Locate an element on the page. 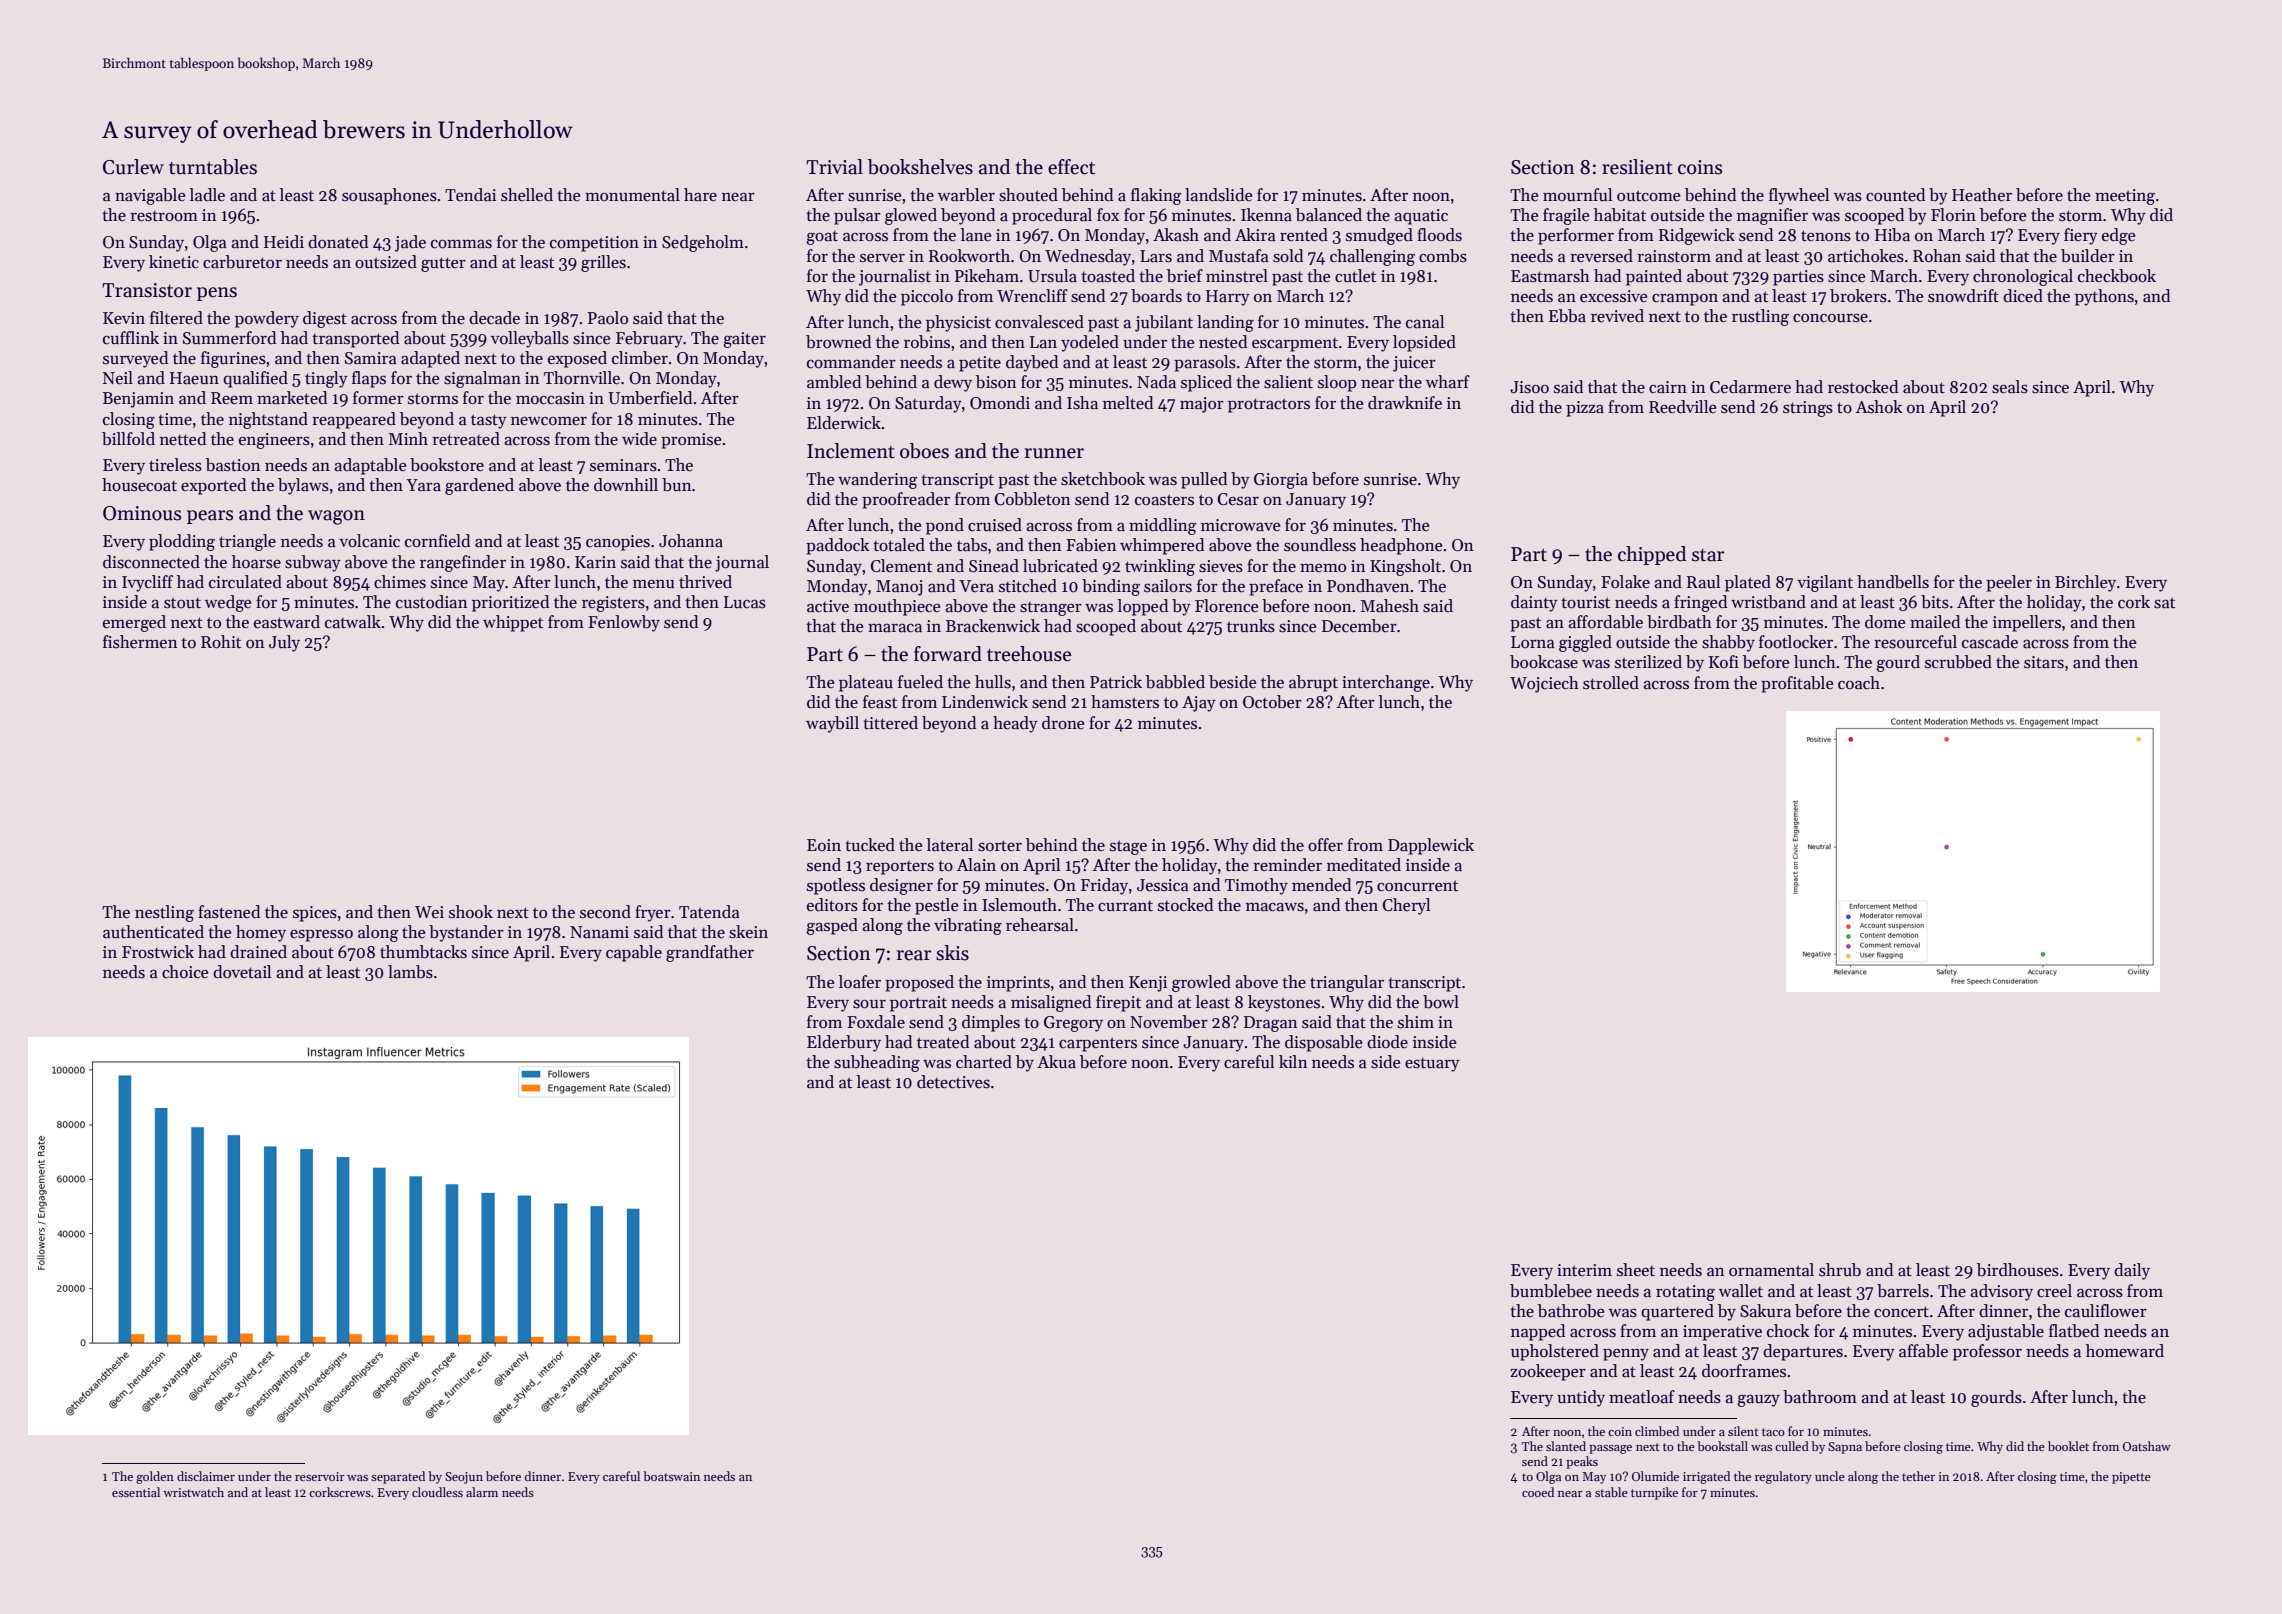 The height and width of the image is (1614, 2282). downhill is located at coordinates (626, 485).
